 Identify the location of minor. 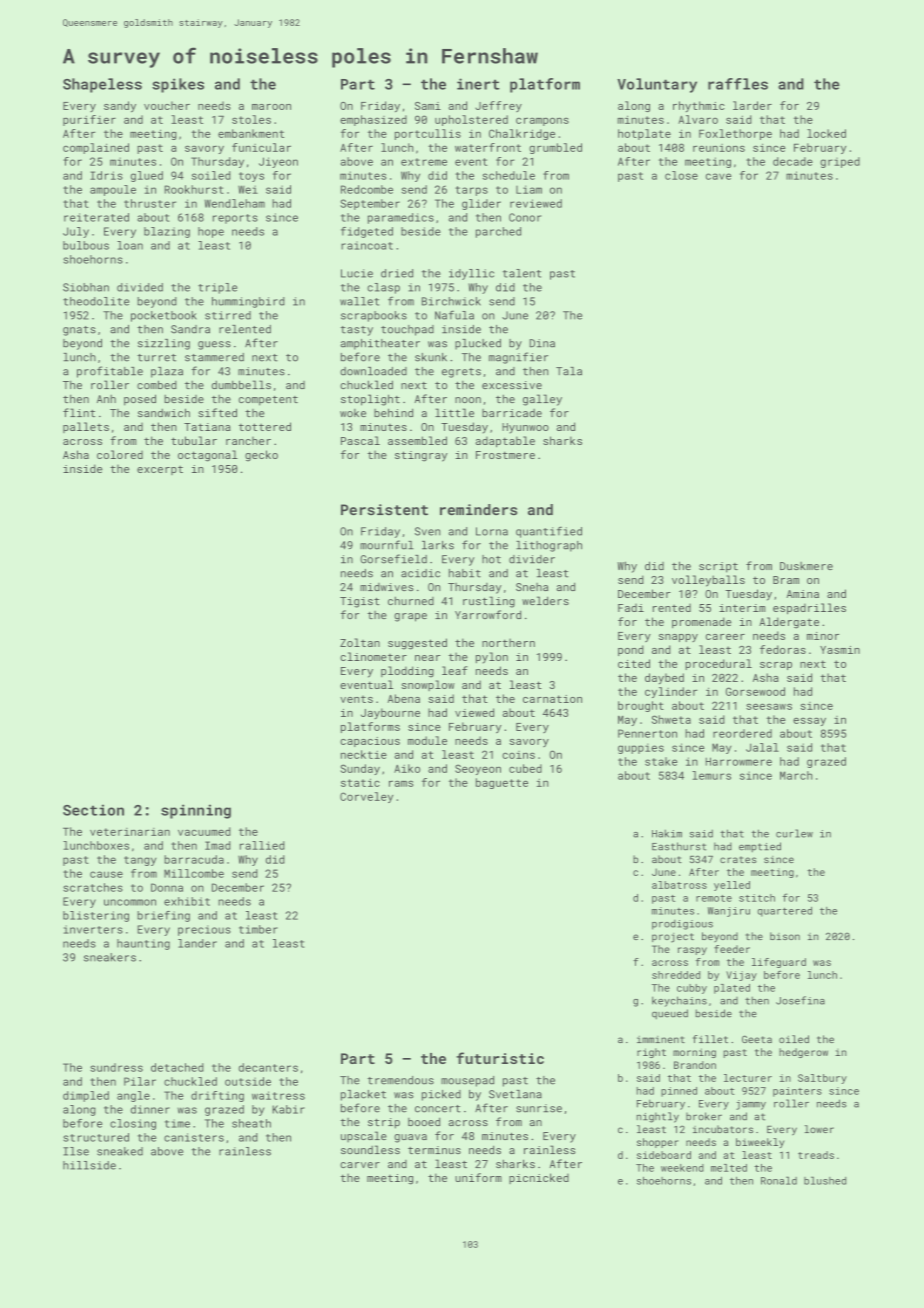
(823, 636).
